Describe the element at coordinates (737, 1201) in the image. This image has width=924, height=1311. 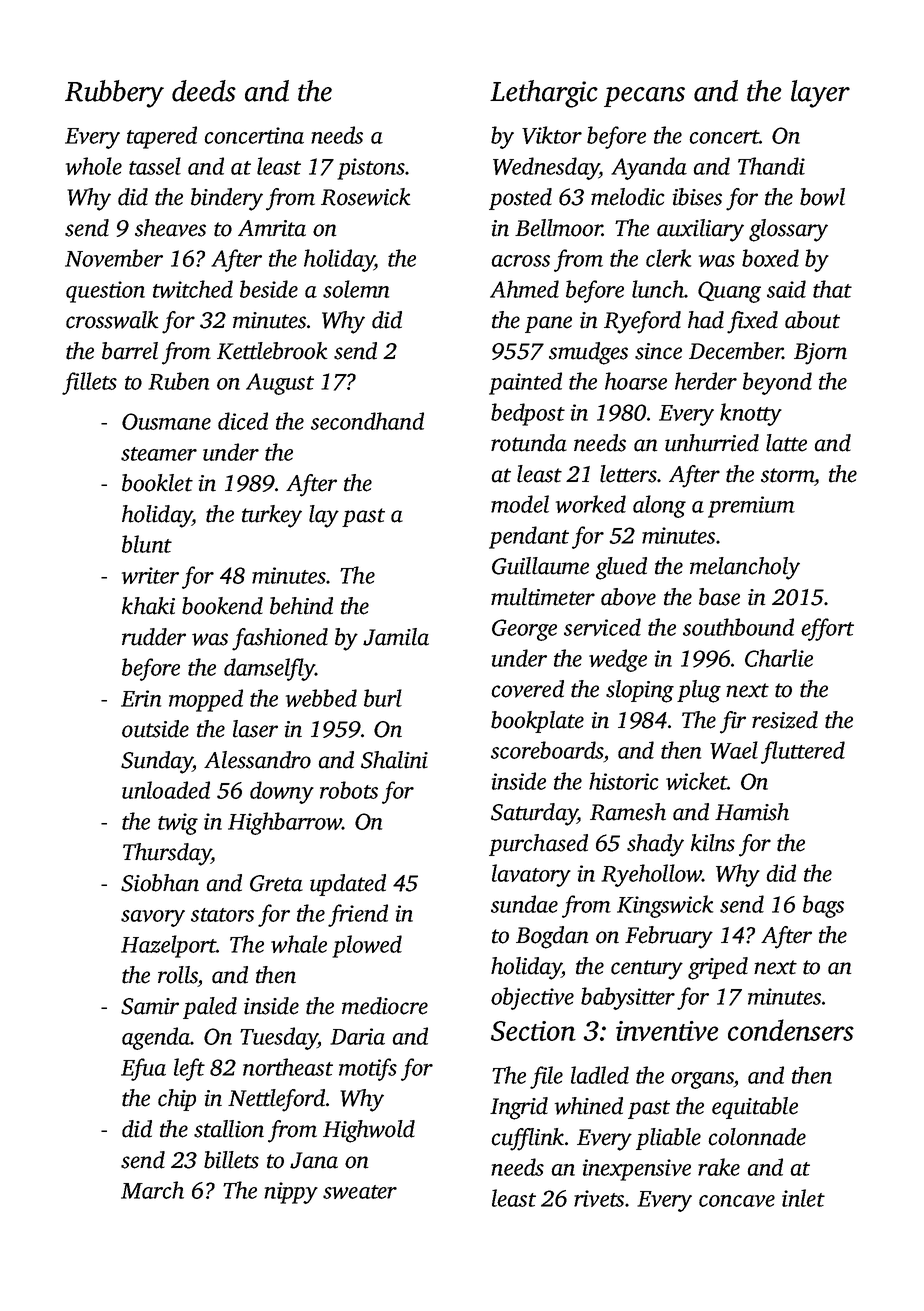
I see `concave` at that location.
